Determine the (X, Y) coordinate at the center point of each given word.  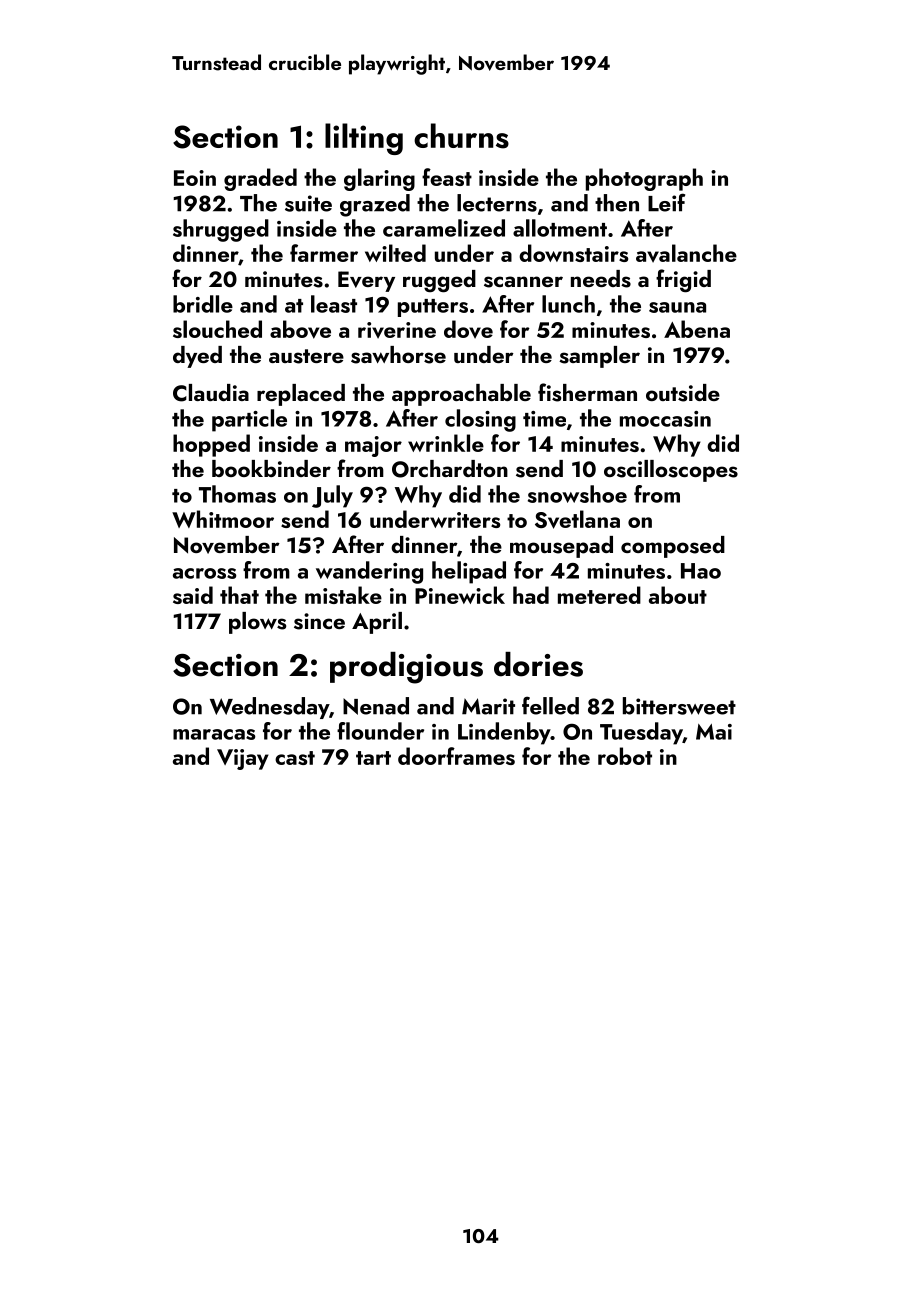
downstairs (573, 253)
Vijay (243, 759)
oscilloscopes (671, 471)
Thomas (237, 494)
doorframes (456, 756)
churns (461, 136)
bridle (203, 304)
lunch (568, 304)
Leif (666, 202)
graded (260, 179)
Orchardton (450, 469)
